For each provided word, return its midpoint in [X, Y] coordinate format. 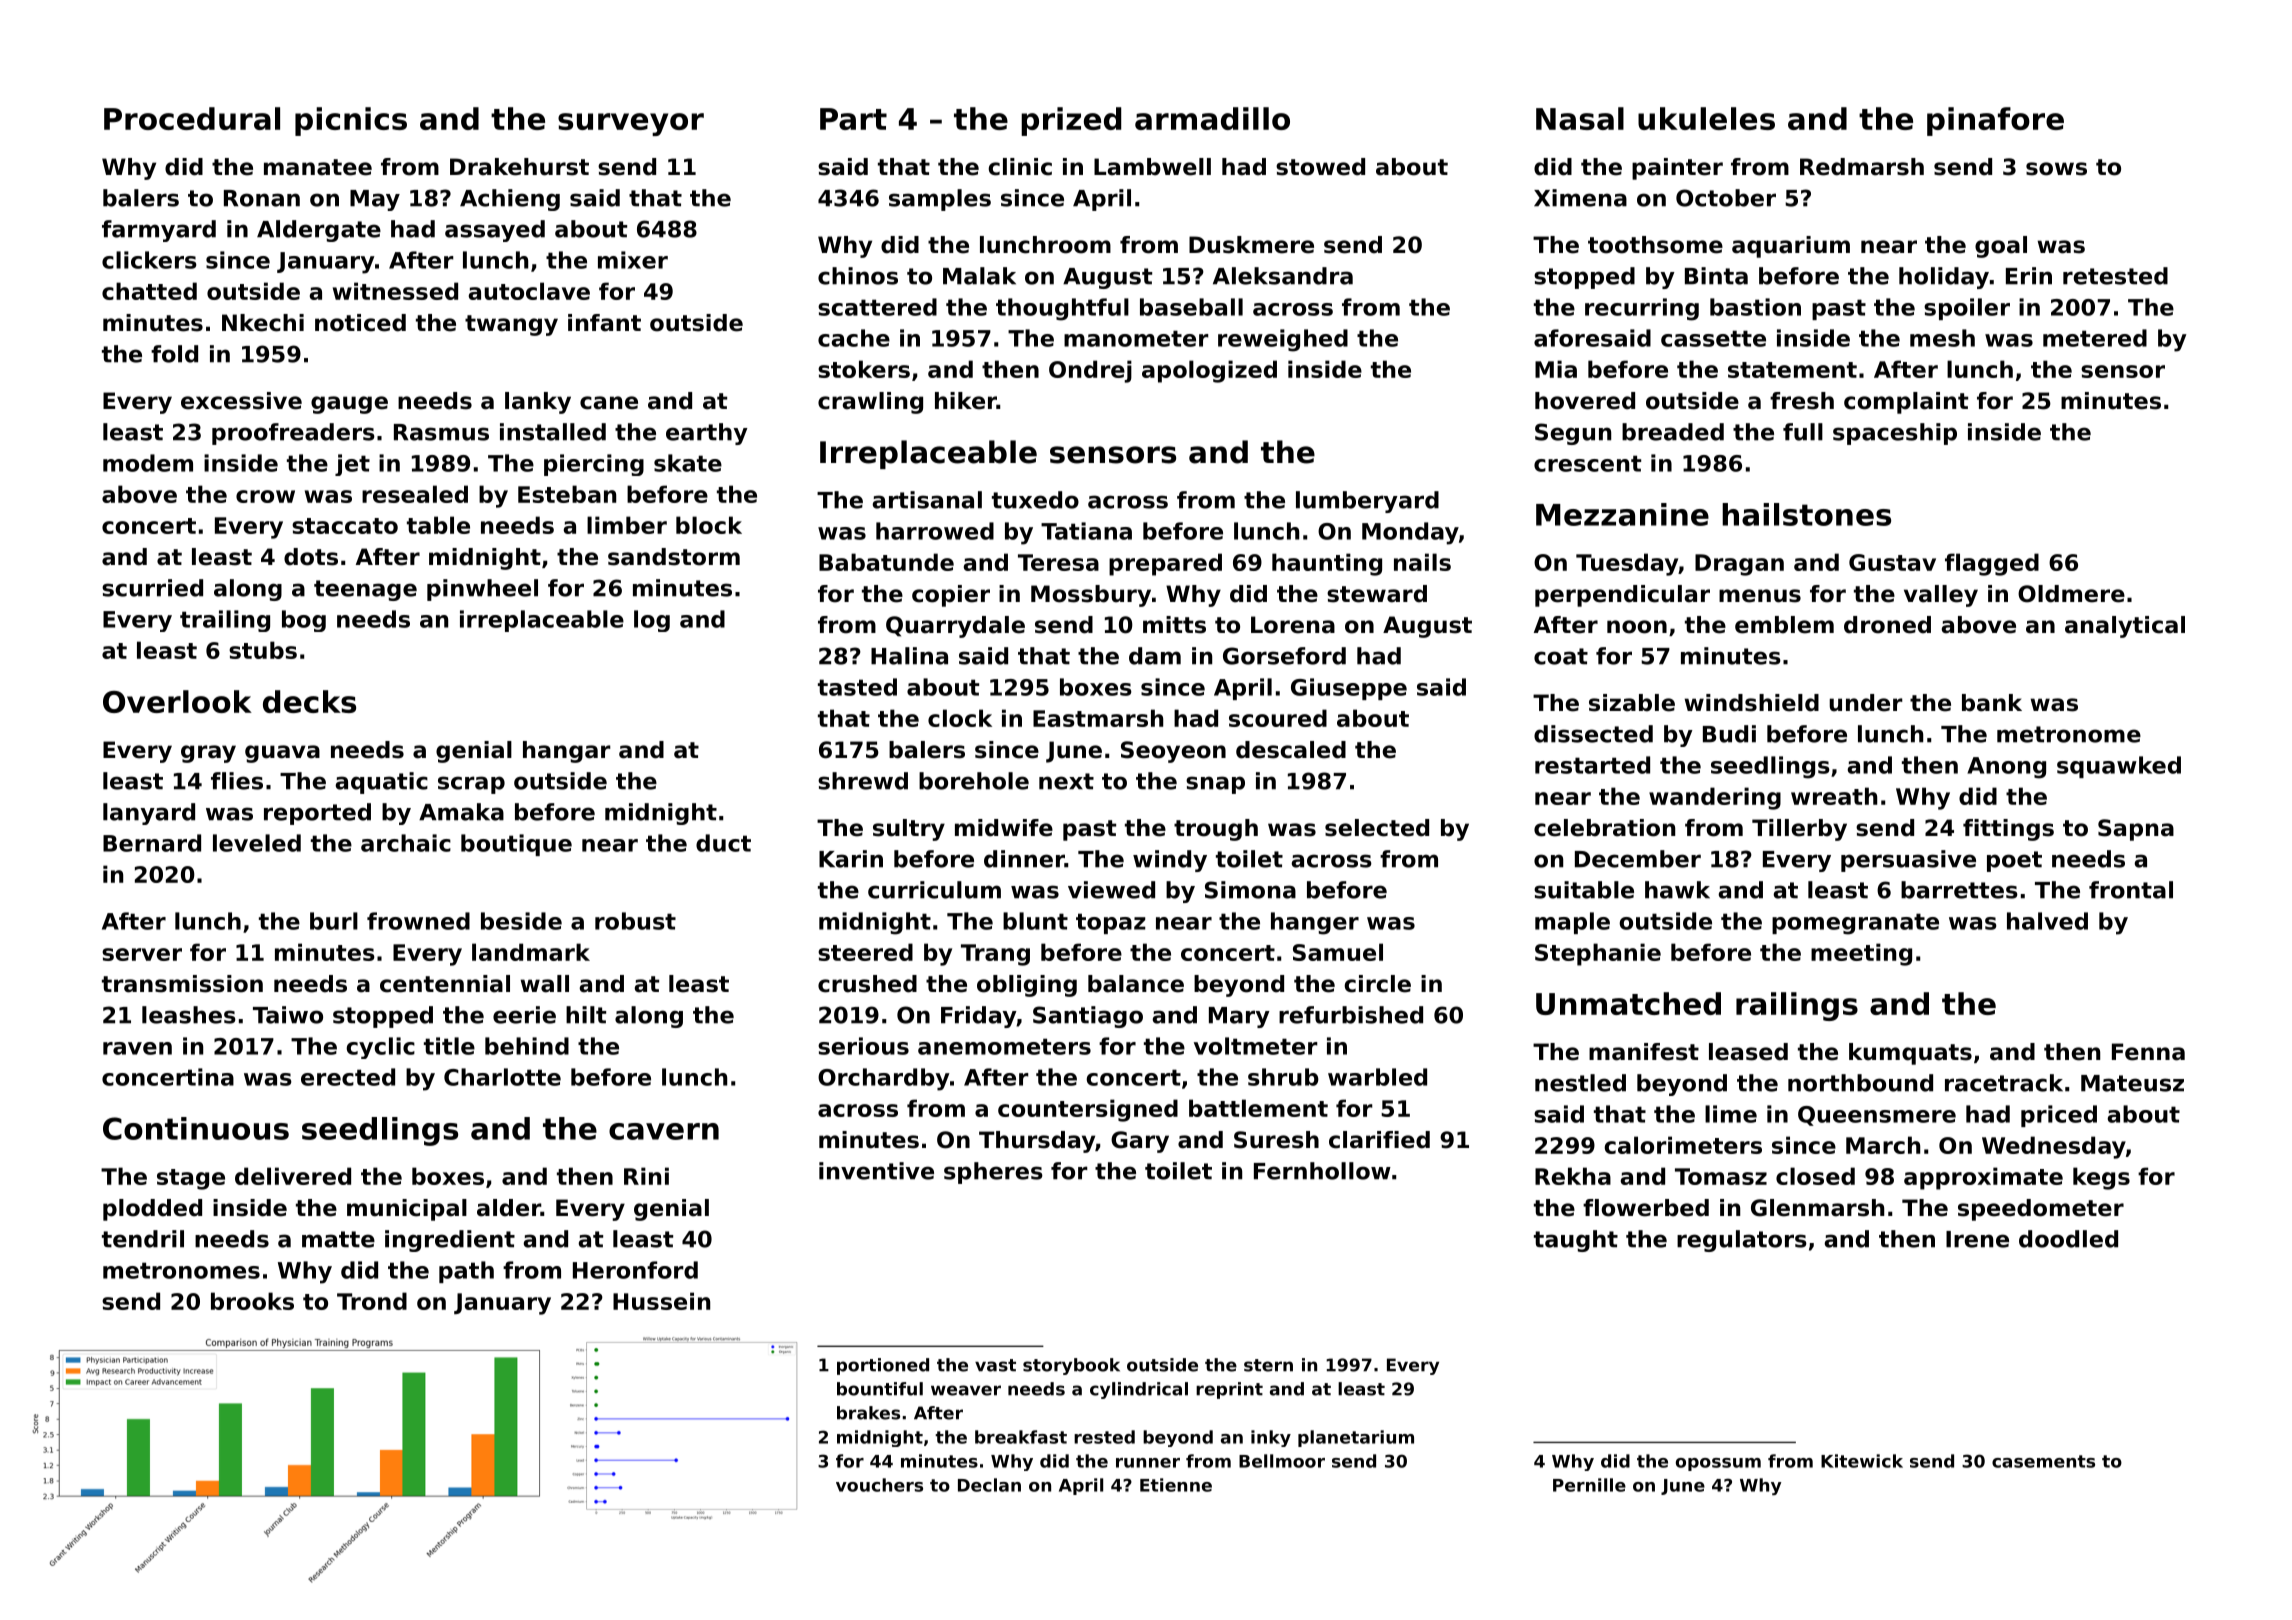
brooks [252, 1301]
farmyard [159, 231]
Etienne [1176, 1485]
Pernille [1589, 1485]
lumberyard [1367, 502]
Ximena [1580, 198]
